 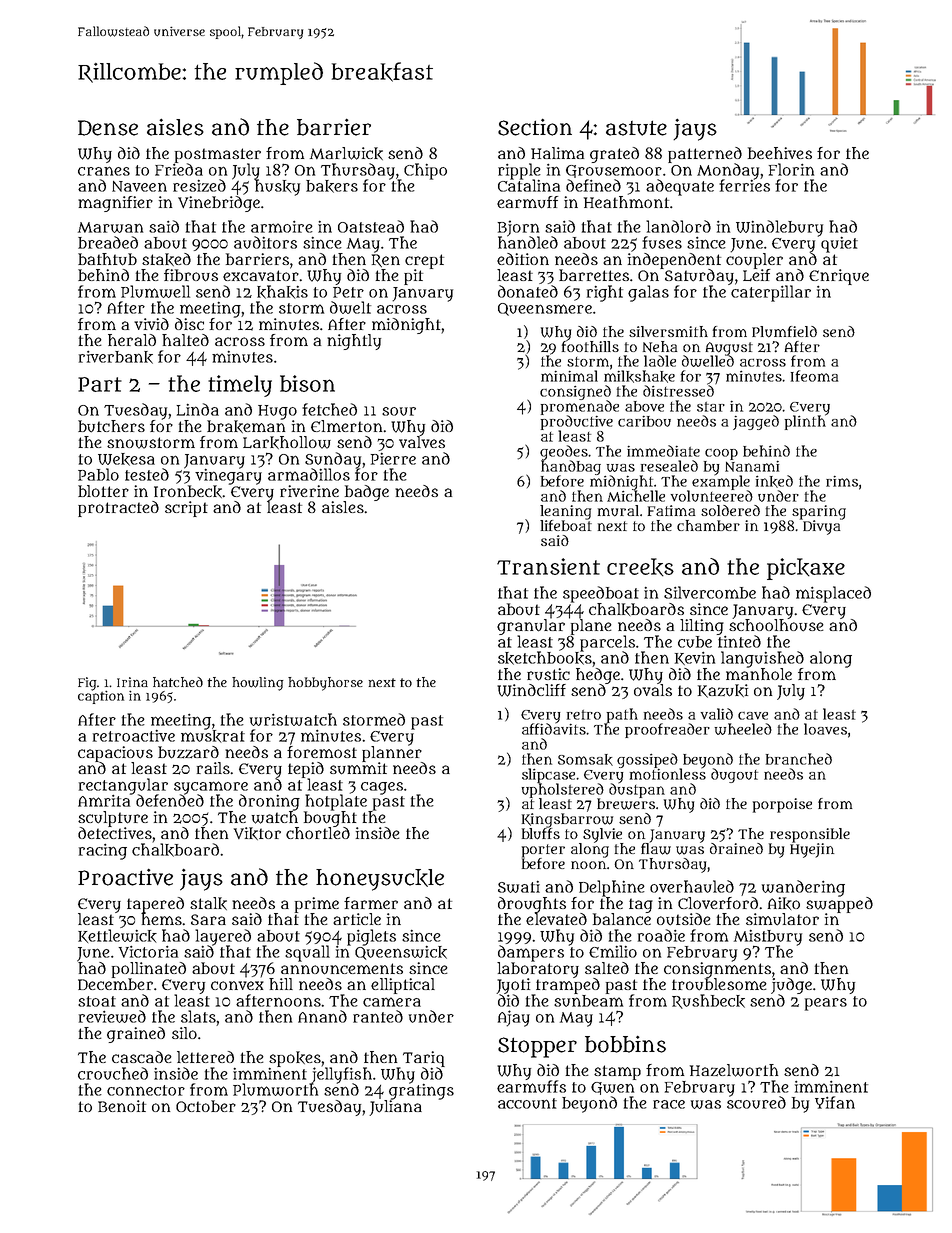 What do you see at coordinates (424, 261) in the image?
I see `crept` at bounding box center [424, 261].
